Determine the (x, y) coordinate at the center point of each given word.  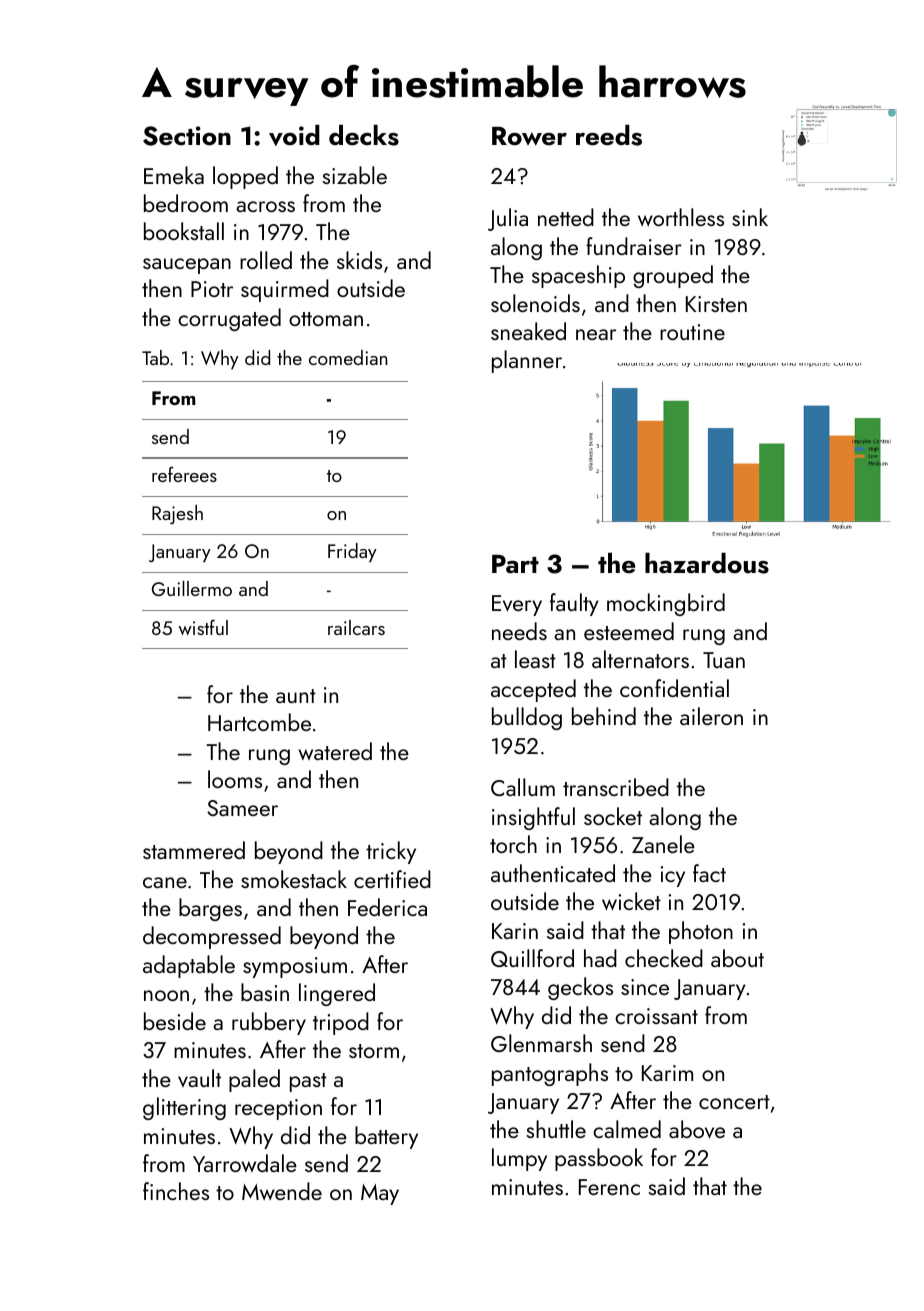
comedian (348, 357)
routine (692, 332)
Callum (523, 787)
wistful (203, 627)
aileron (711, 716)
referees (184, 474)
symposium (295, 967)
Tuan (724, 660)
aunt (296, 696)
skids (359, 260)
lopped (245, 177)
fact (709, 873)
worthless (681, 217)
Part (515, 564)
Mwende (282, 1191)
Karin (515, 931)
